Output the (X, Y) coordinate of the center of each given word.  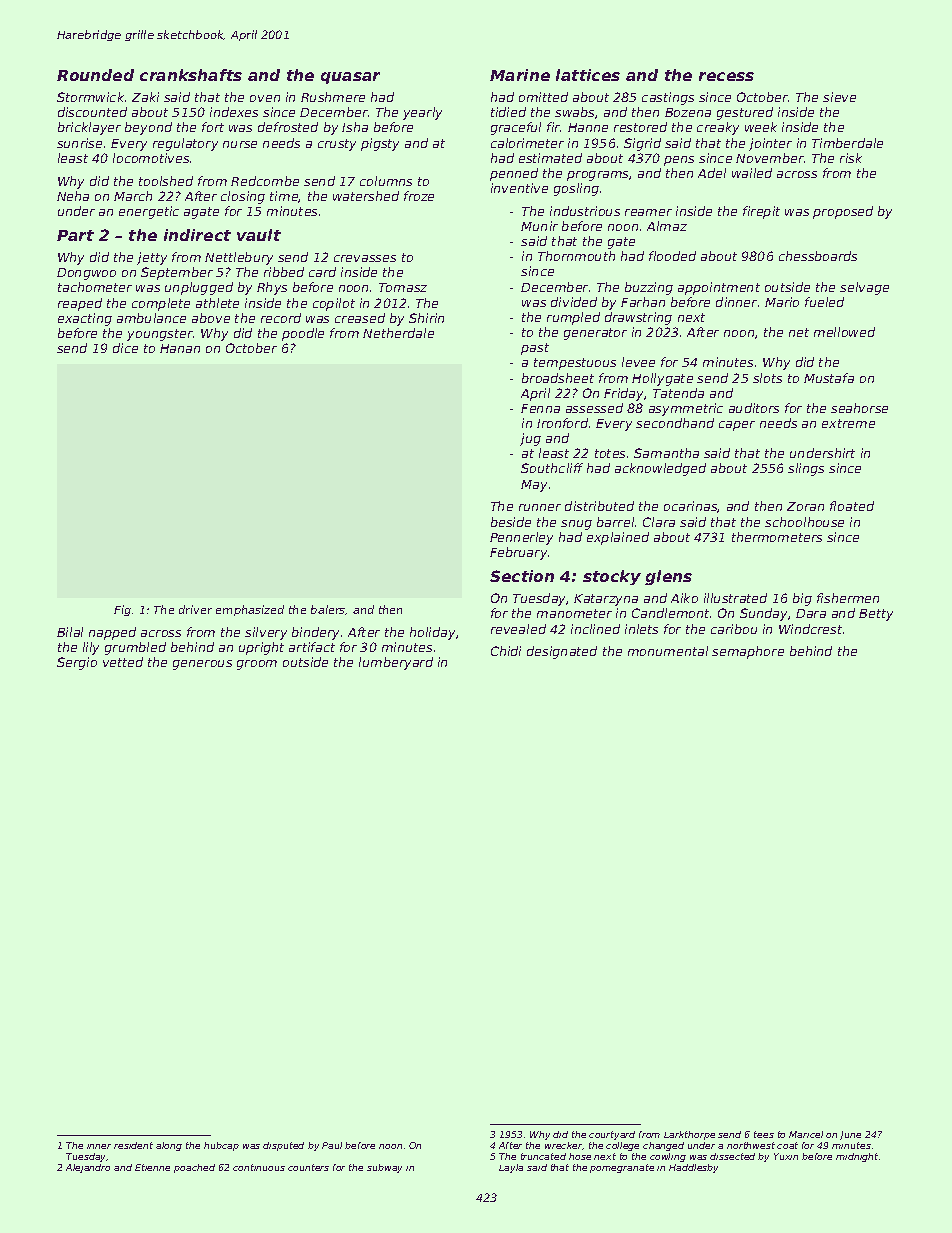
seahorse (859, 408)
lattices (588, 75)
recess (726, 76)
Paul (332, 1145)
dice (125, 348)
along (169, 1146)
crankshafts (191, 75)
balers (328, 610)
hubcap (221, 1146)
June (850, 1135)
